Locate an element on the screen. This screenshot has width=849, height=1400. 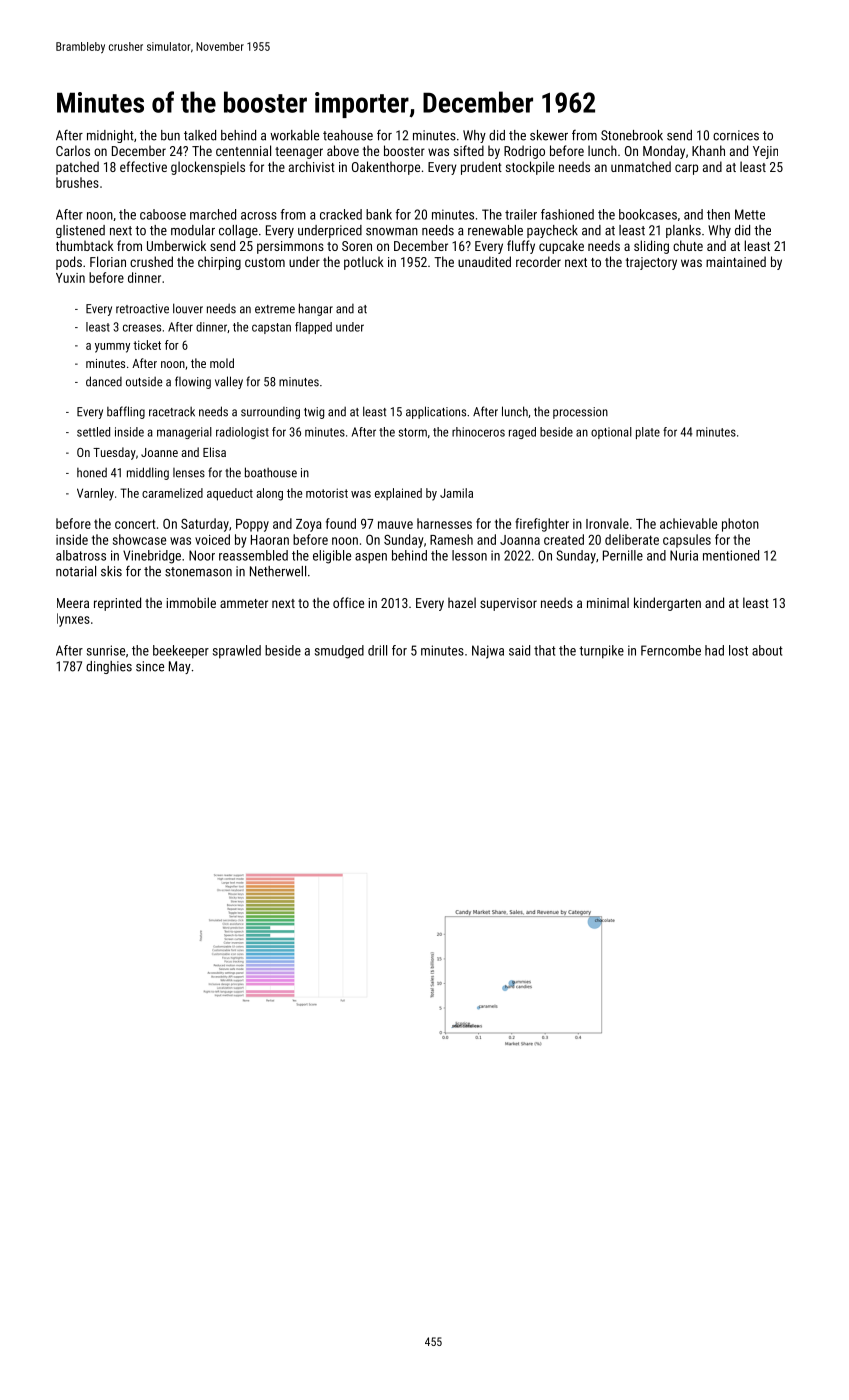
since is located at coordinates (150, 666).
